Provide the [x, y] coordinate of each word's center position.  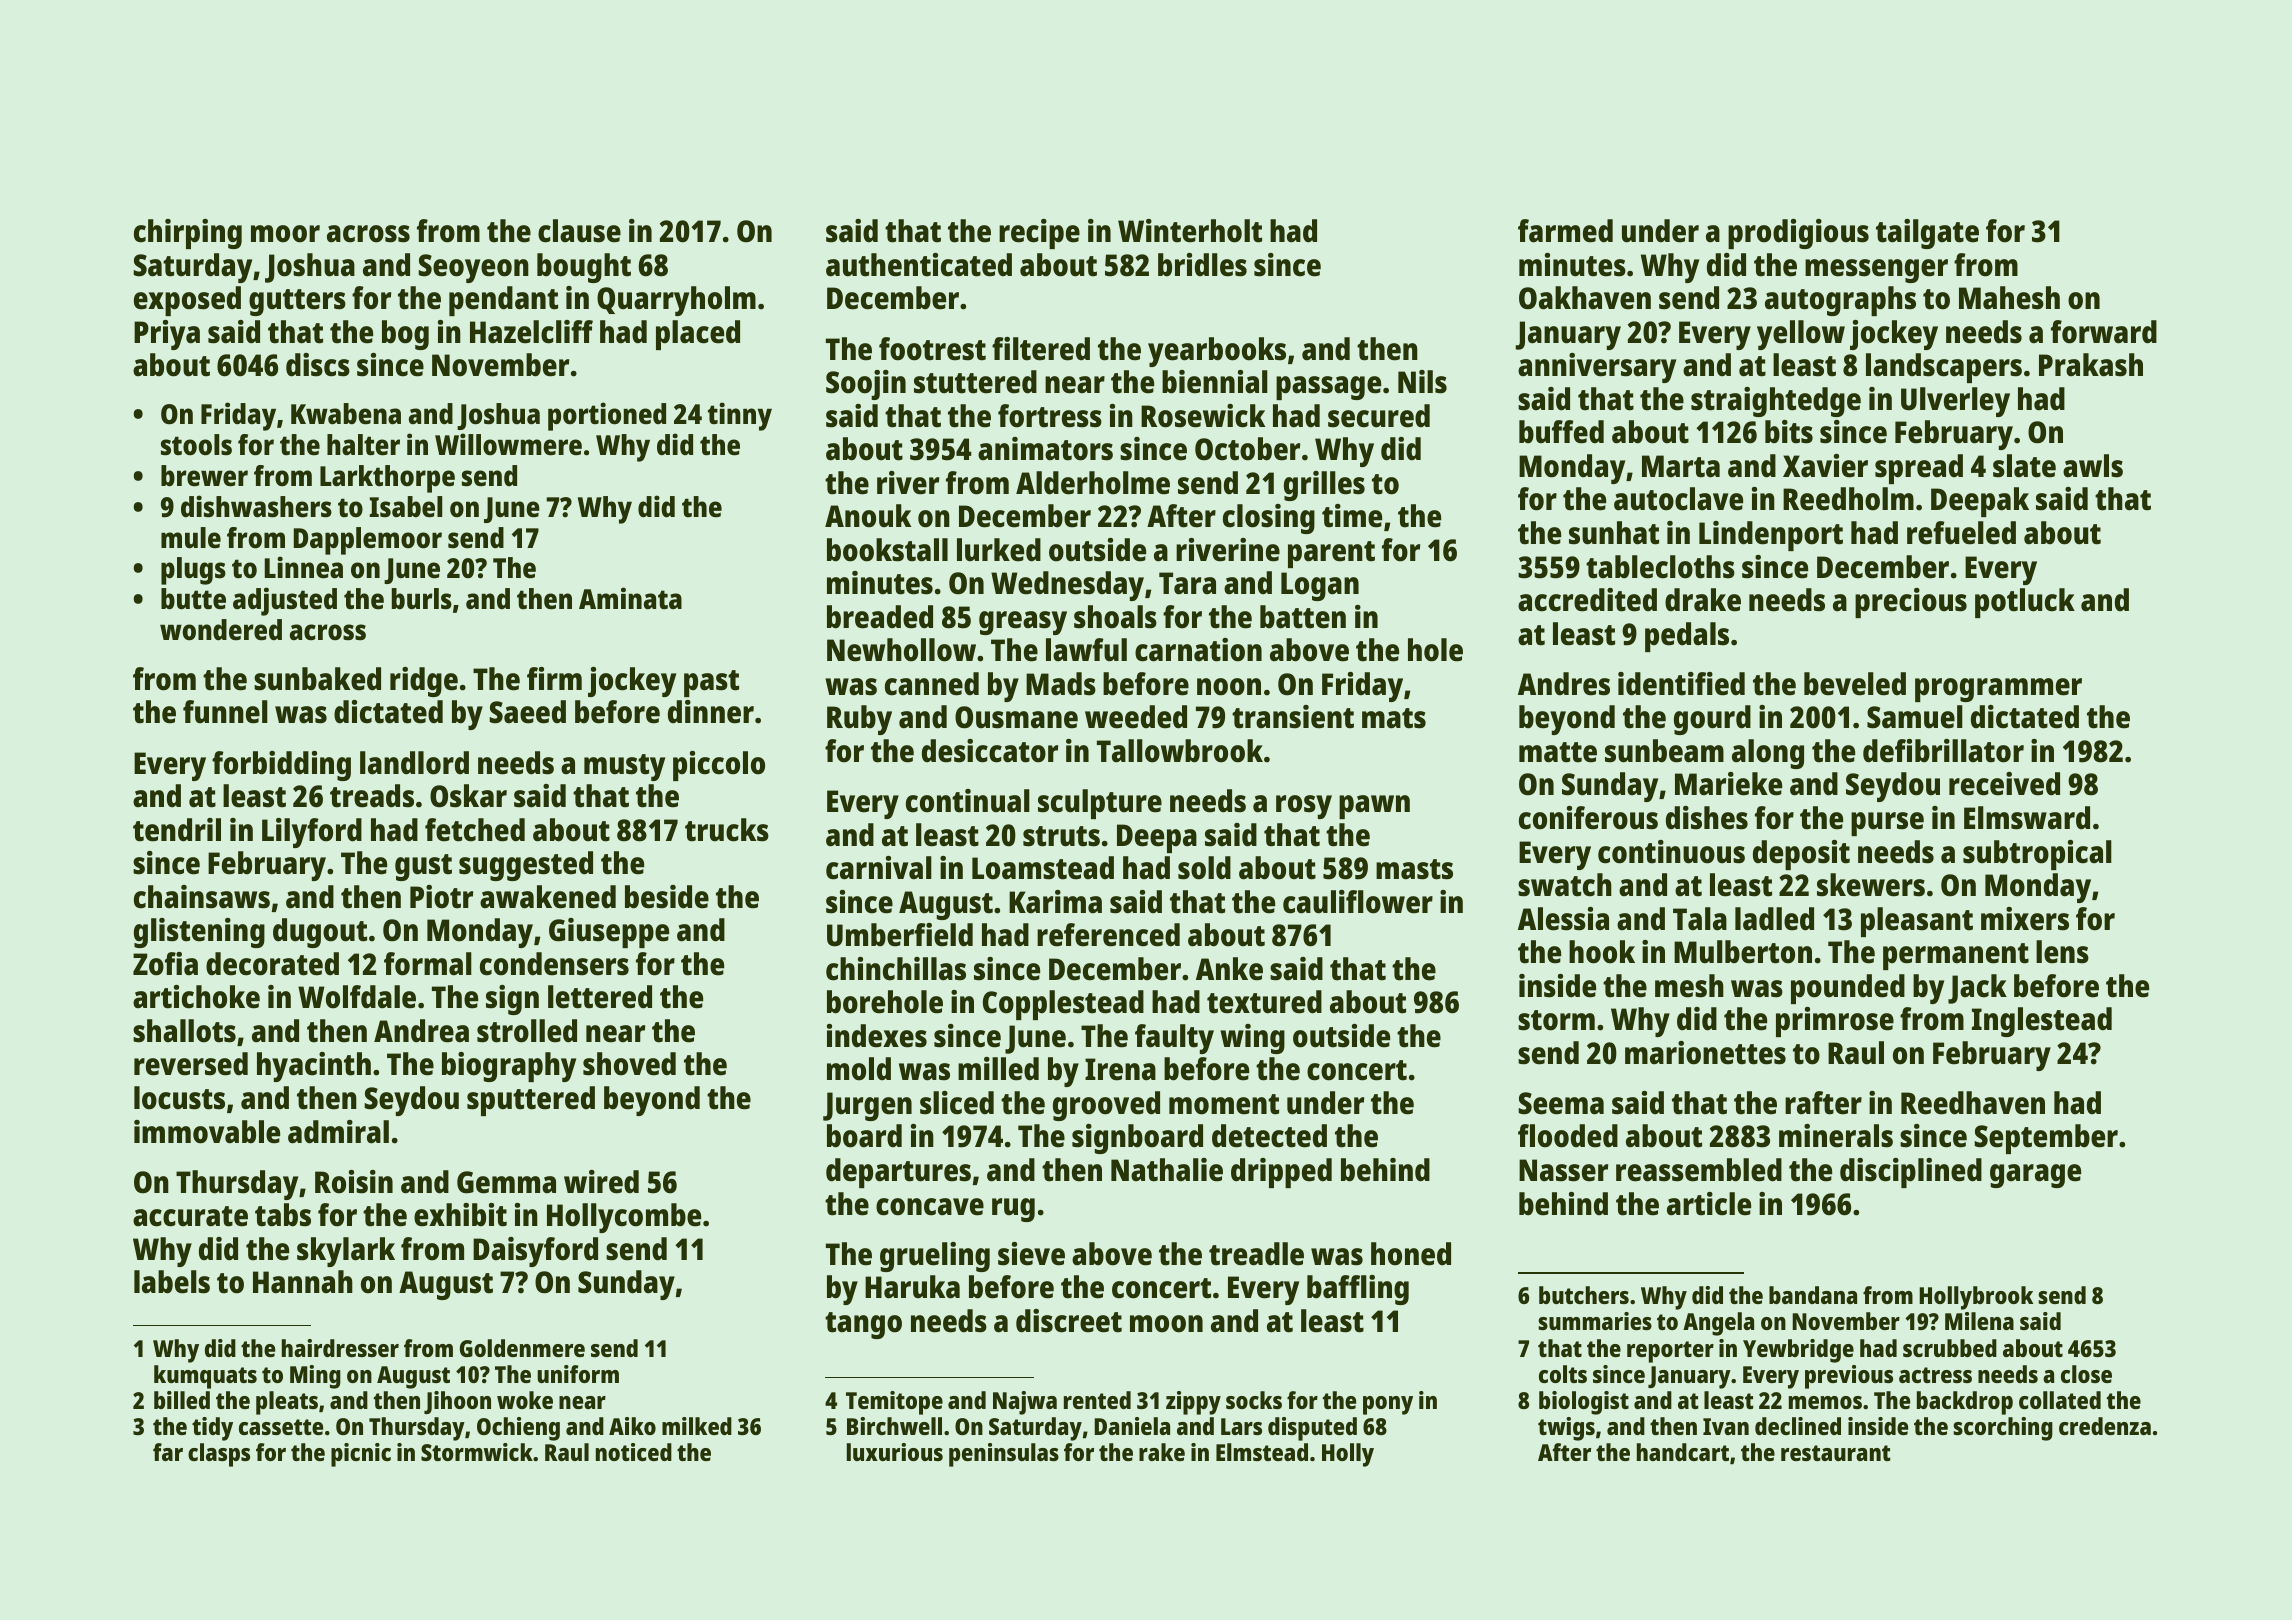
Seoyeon [473, 268]
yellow [1801, 335]
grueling [935, 1257]
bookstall [887, 550]
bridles [1202, 265]
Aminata [630, 598]
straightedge [1776, 402]
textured [1264, 1002]
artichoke [196, 997]
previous [1849, 1377]
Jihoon [457, 1402]
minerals [1836, 1136]
